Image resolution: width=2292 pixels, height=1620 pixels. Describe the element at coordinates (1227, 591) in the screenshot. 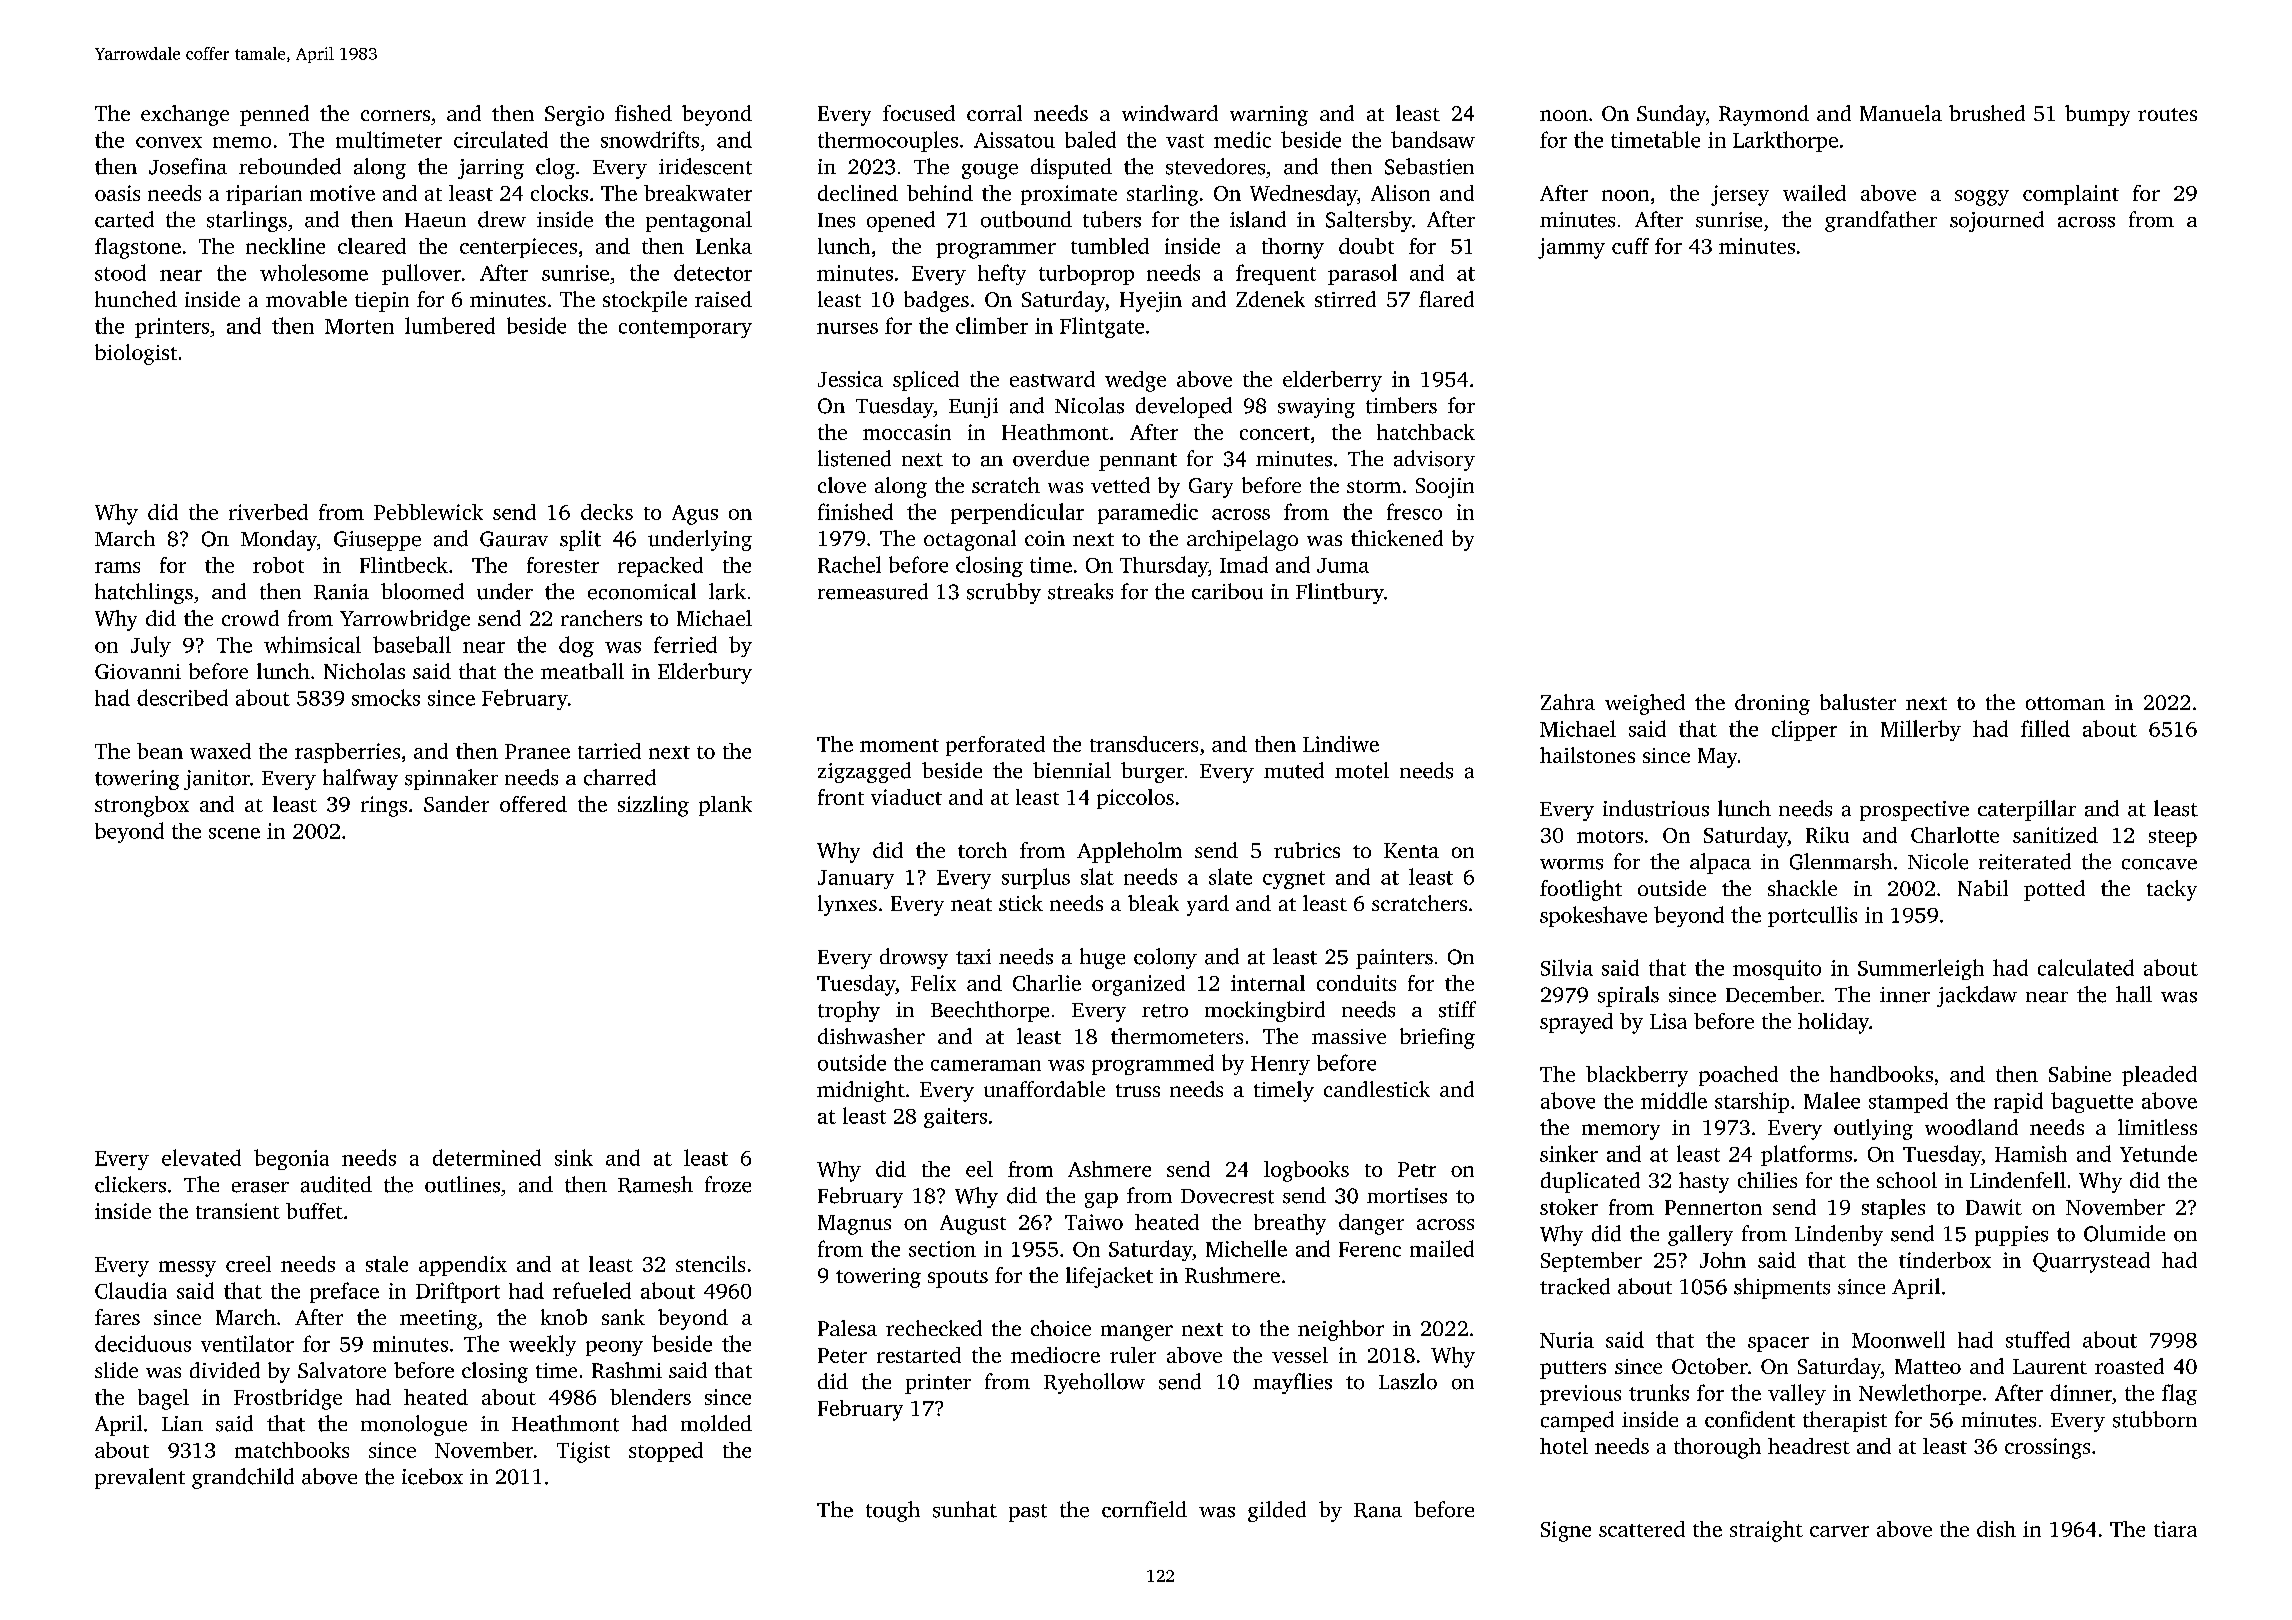

I see `caribou` at that location.
